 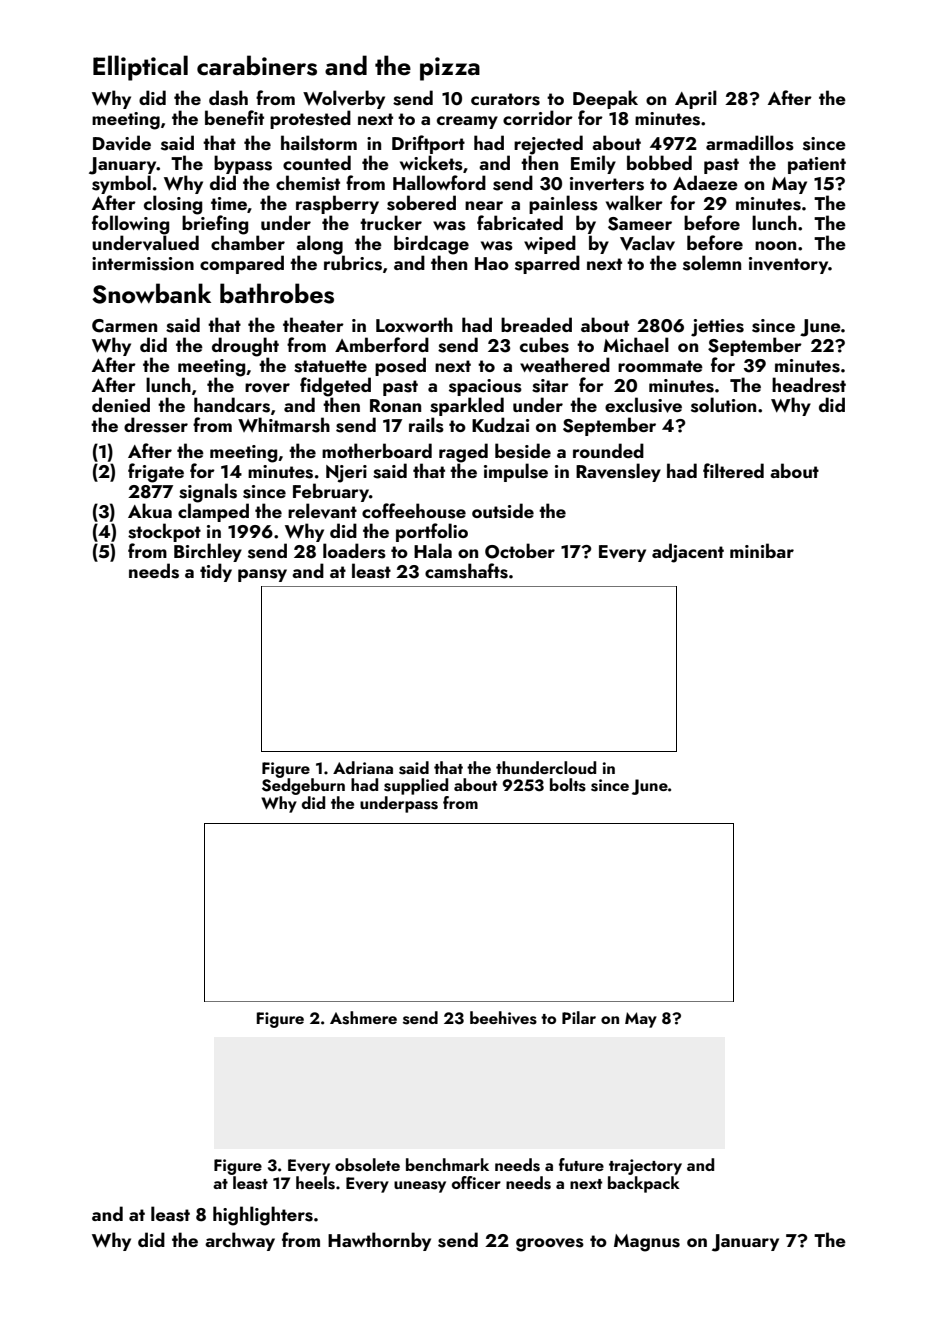 What do you see at coordinates (416, 786) in the image?
I see `supplied` at bounding box center [416, 786].
